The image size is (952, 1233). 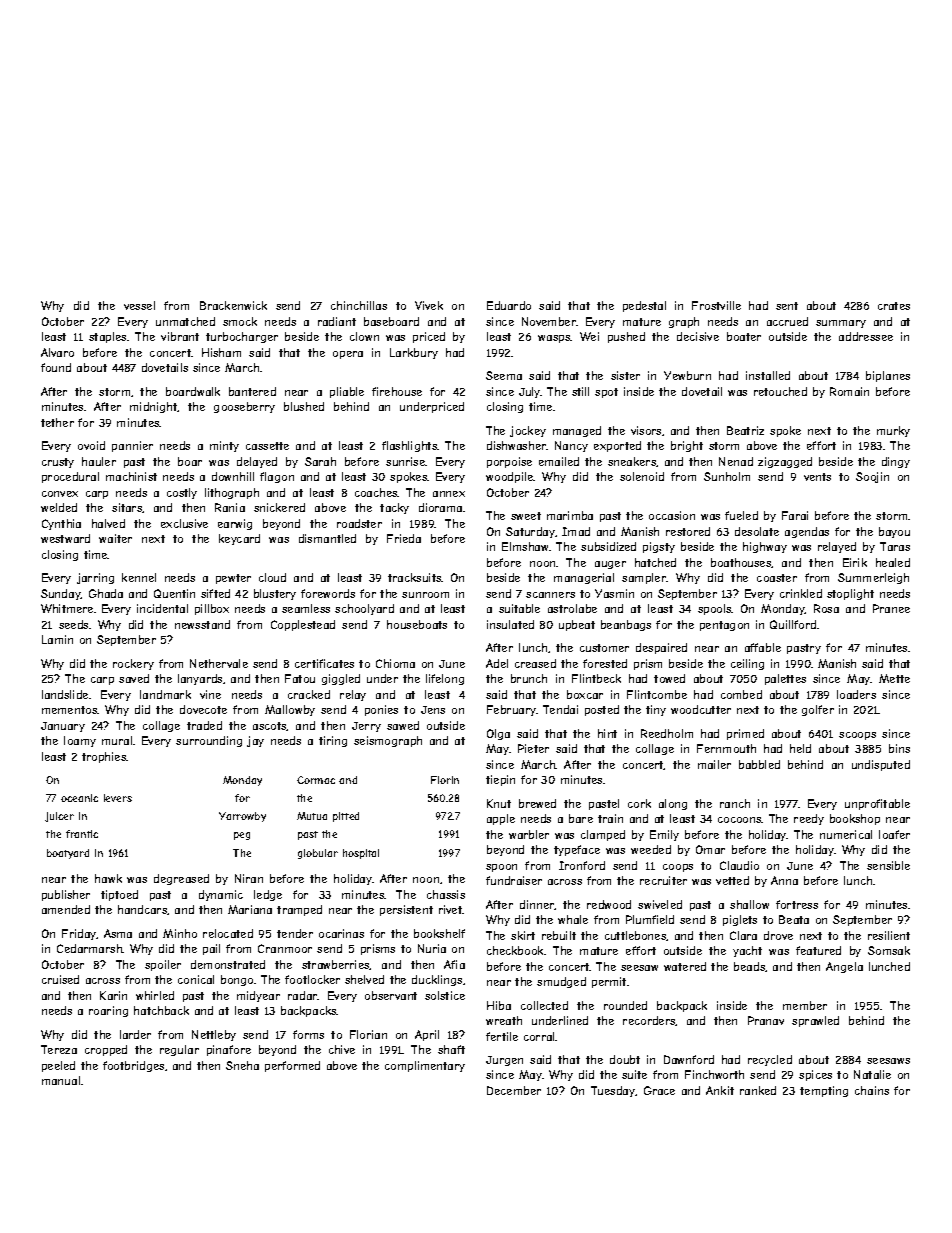 I want to click on tempting, so click(x=824, y=1091).
